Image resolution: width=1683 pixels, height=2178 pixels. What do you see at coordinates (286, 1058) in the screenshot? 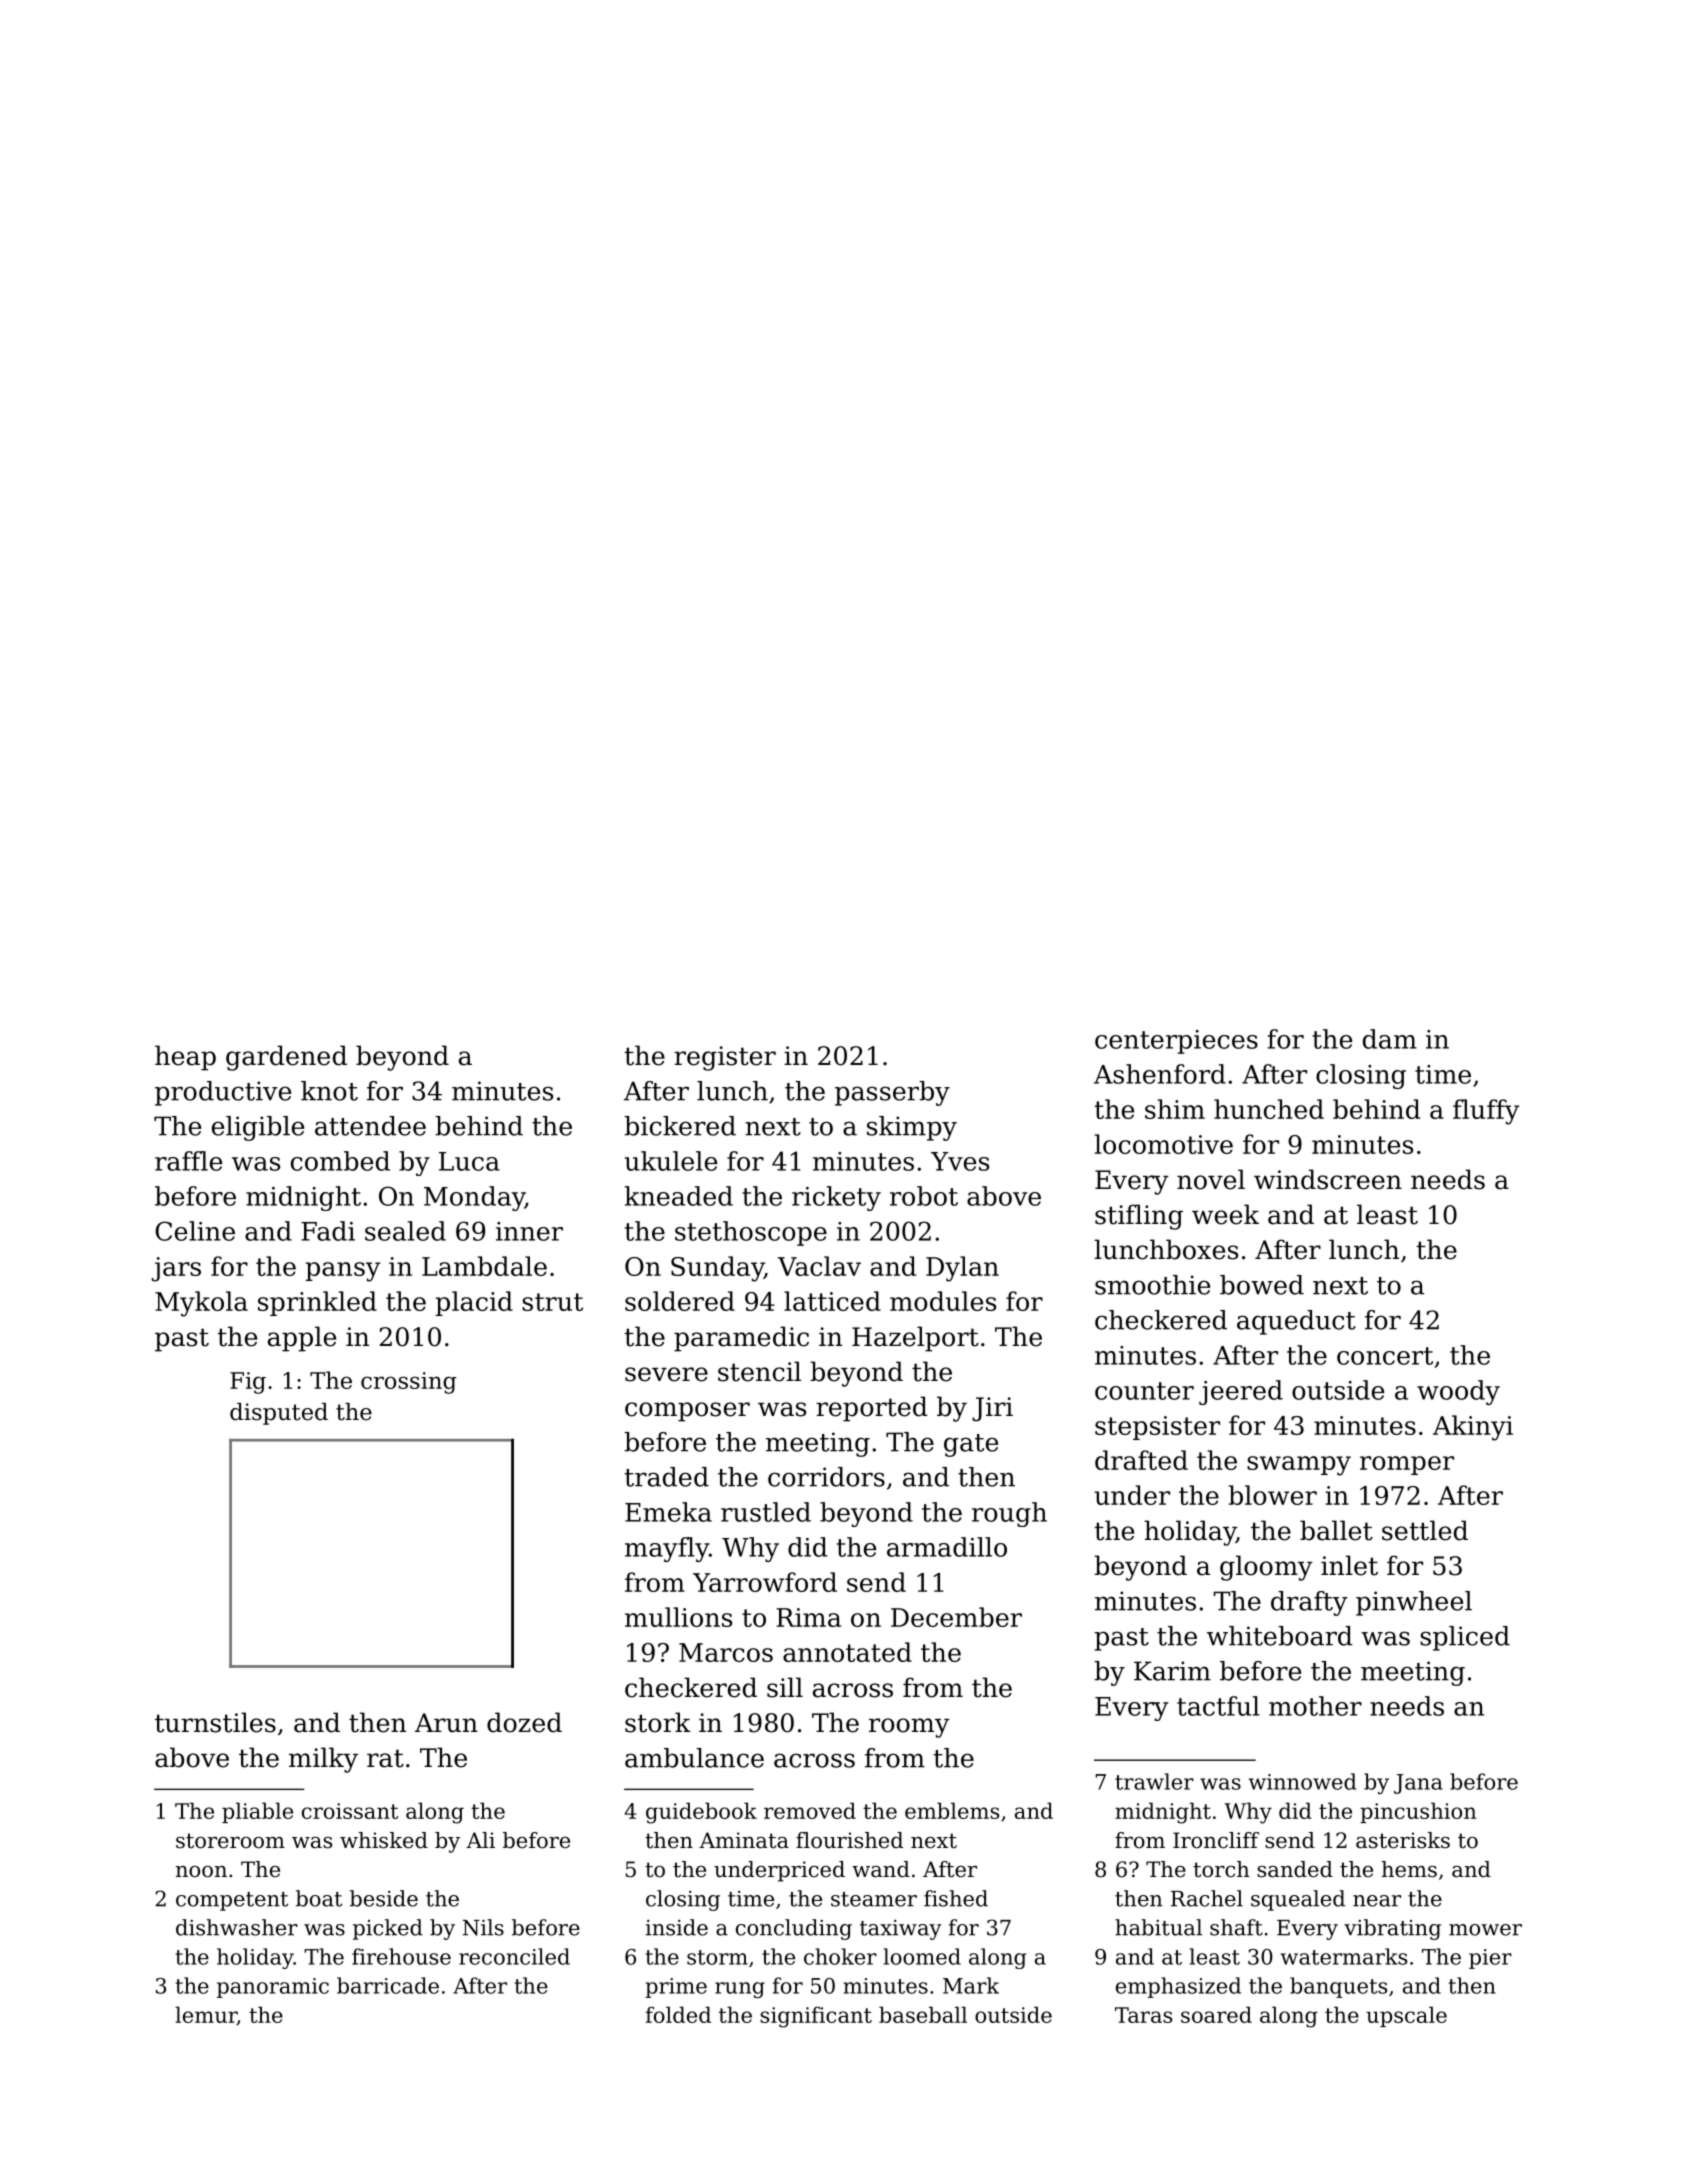
I see `gardened` at bounding box center [286, 1058].
